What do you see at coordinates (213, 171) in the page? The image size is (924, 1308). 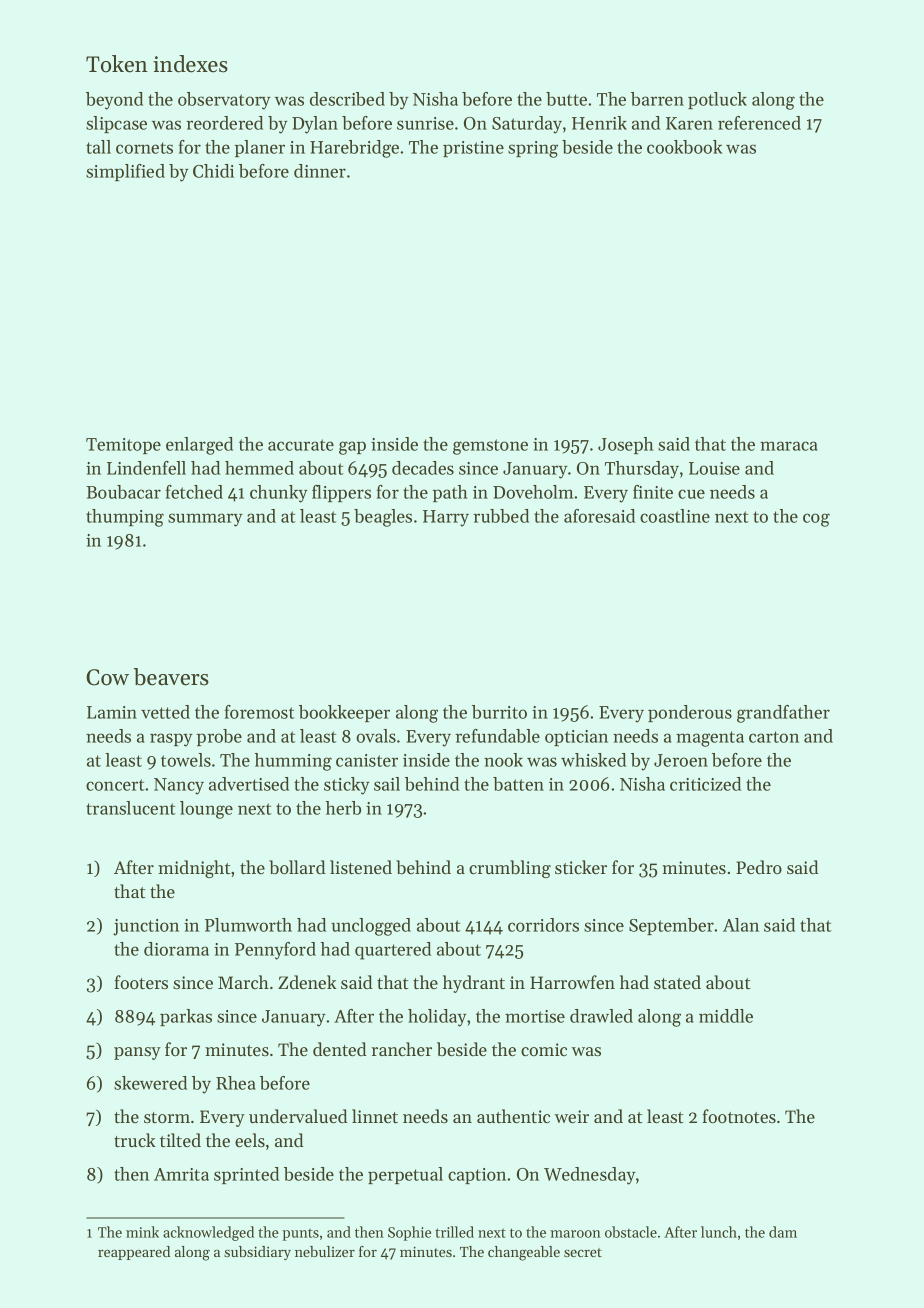 I see `Chidi` at bounding box center [213, 171].
